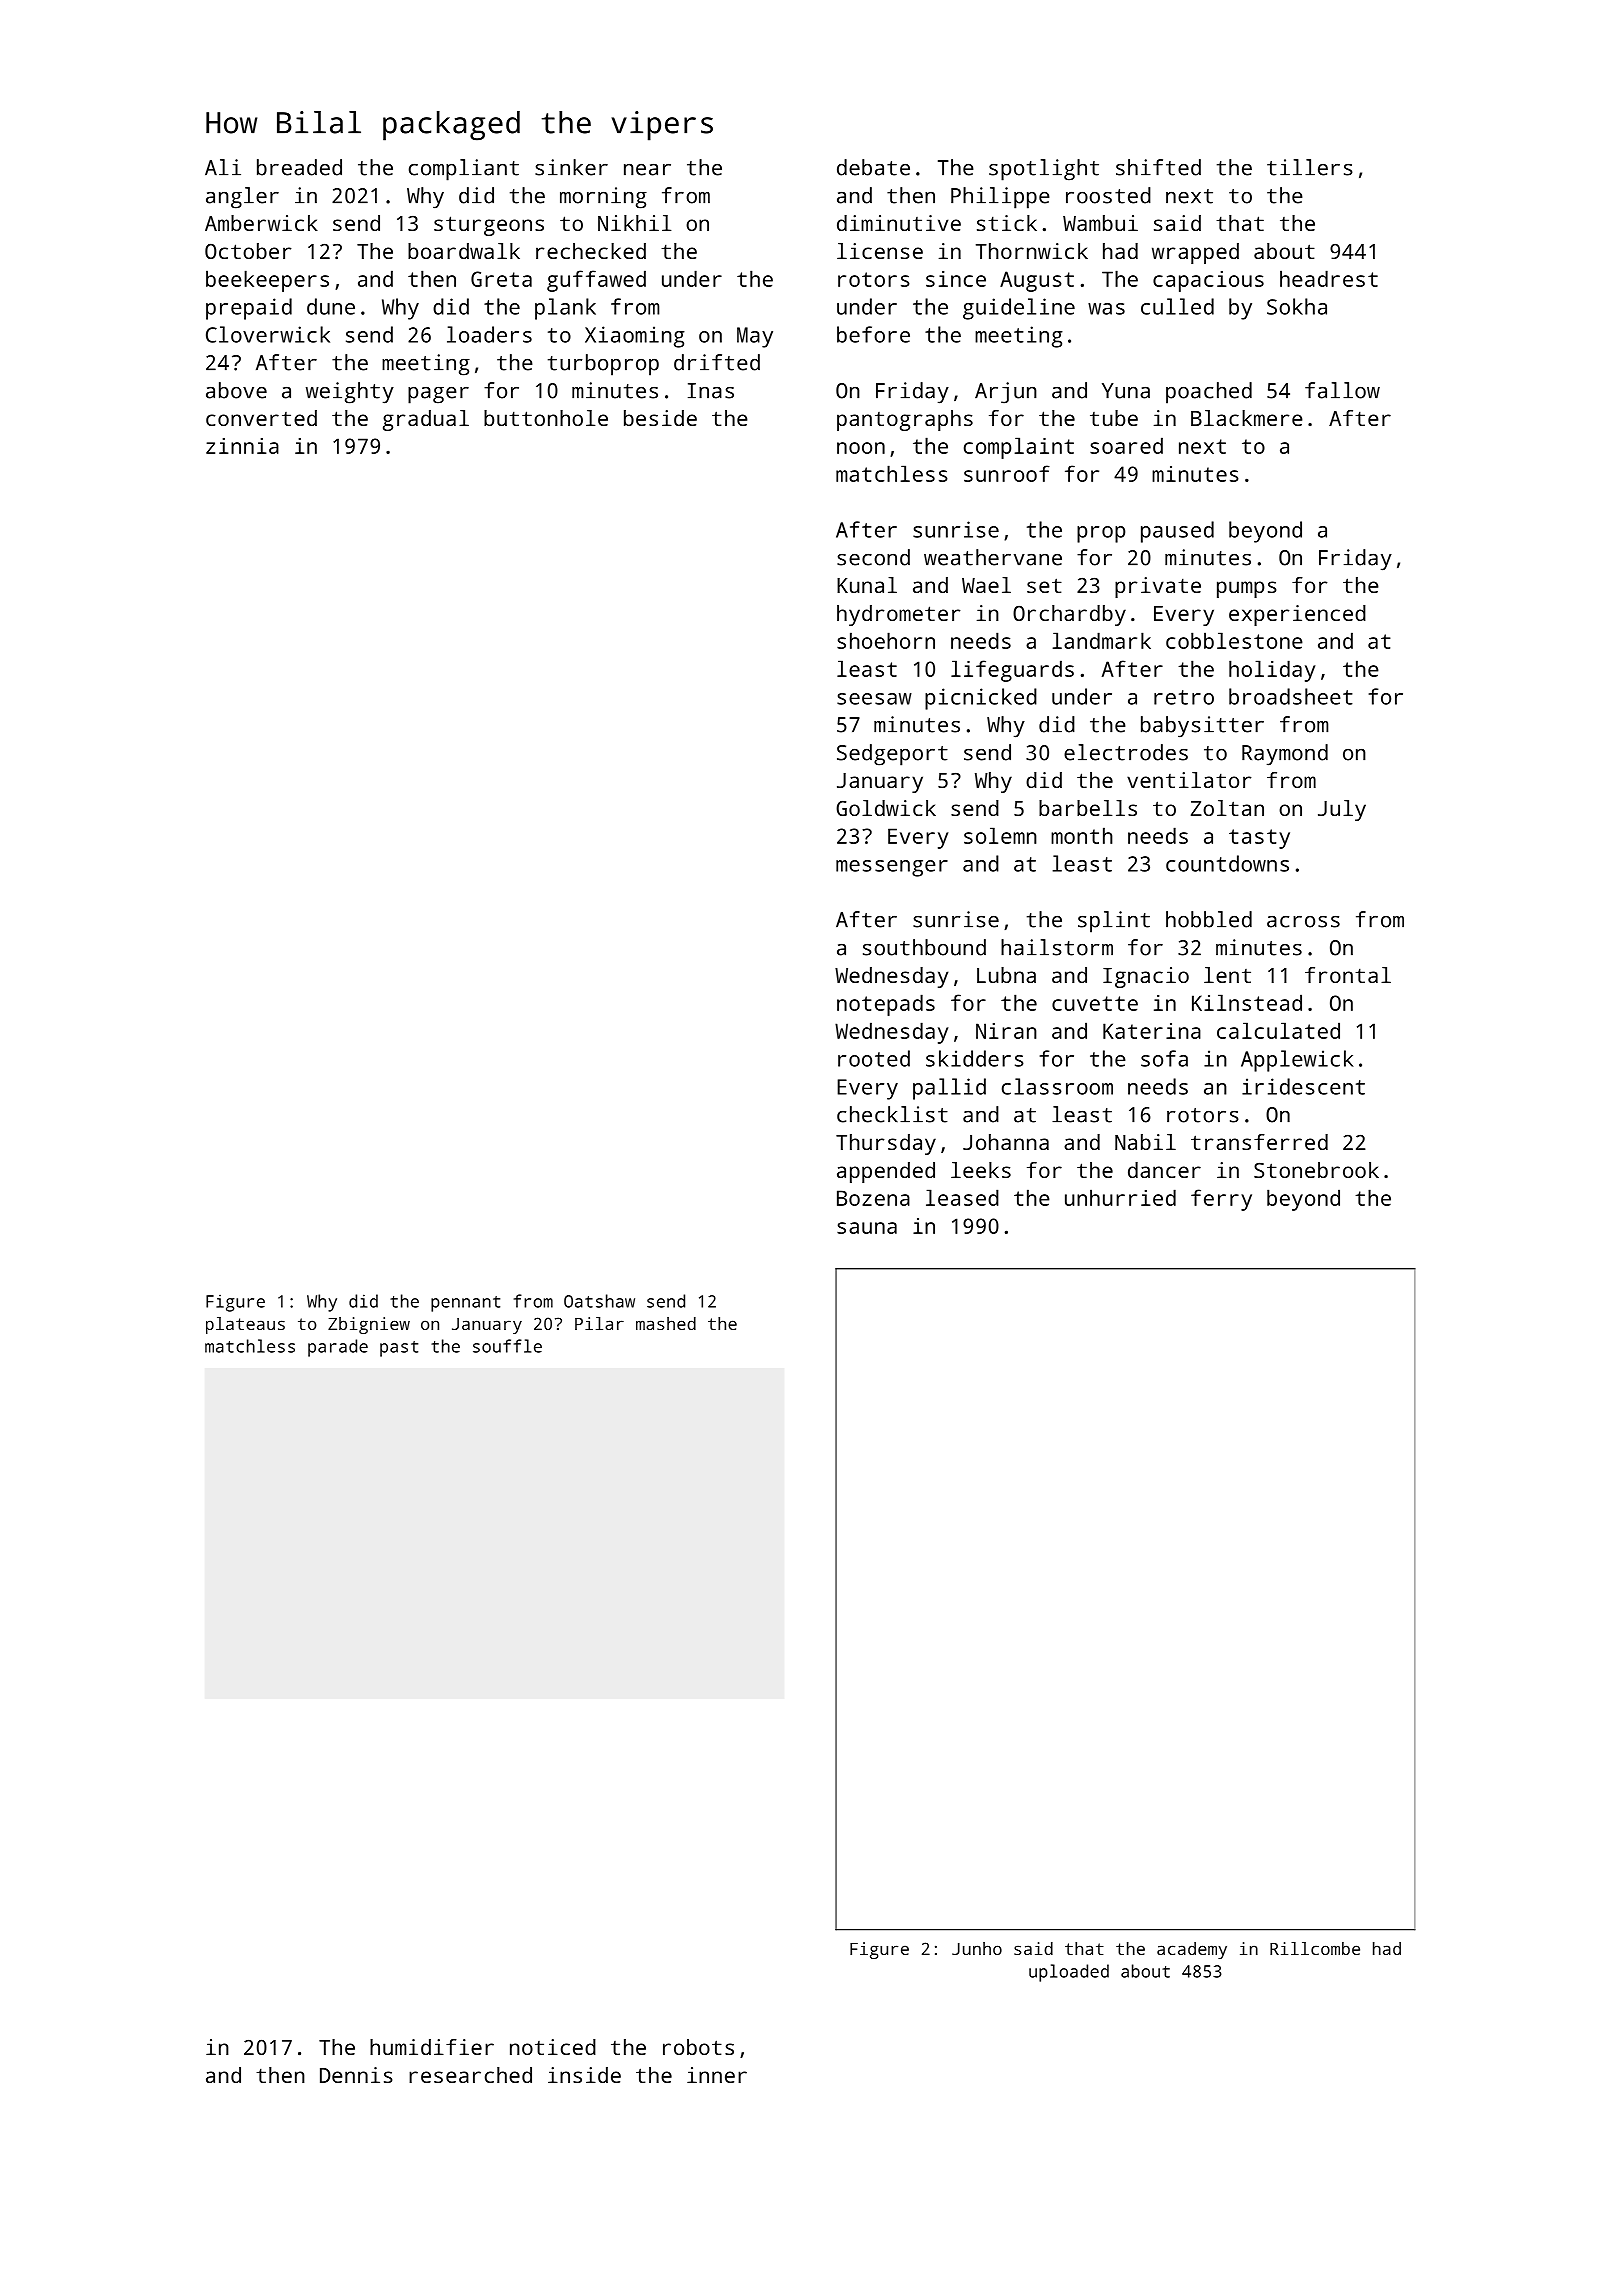 This image has height=2292, width=1620. I want to click on Dennis, so click(356, 2075).
